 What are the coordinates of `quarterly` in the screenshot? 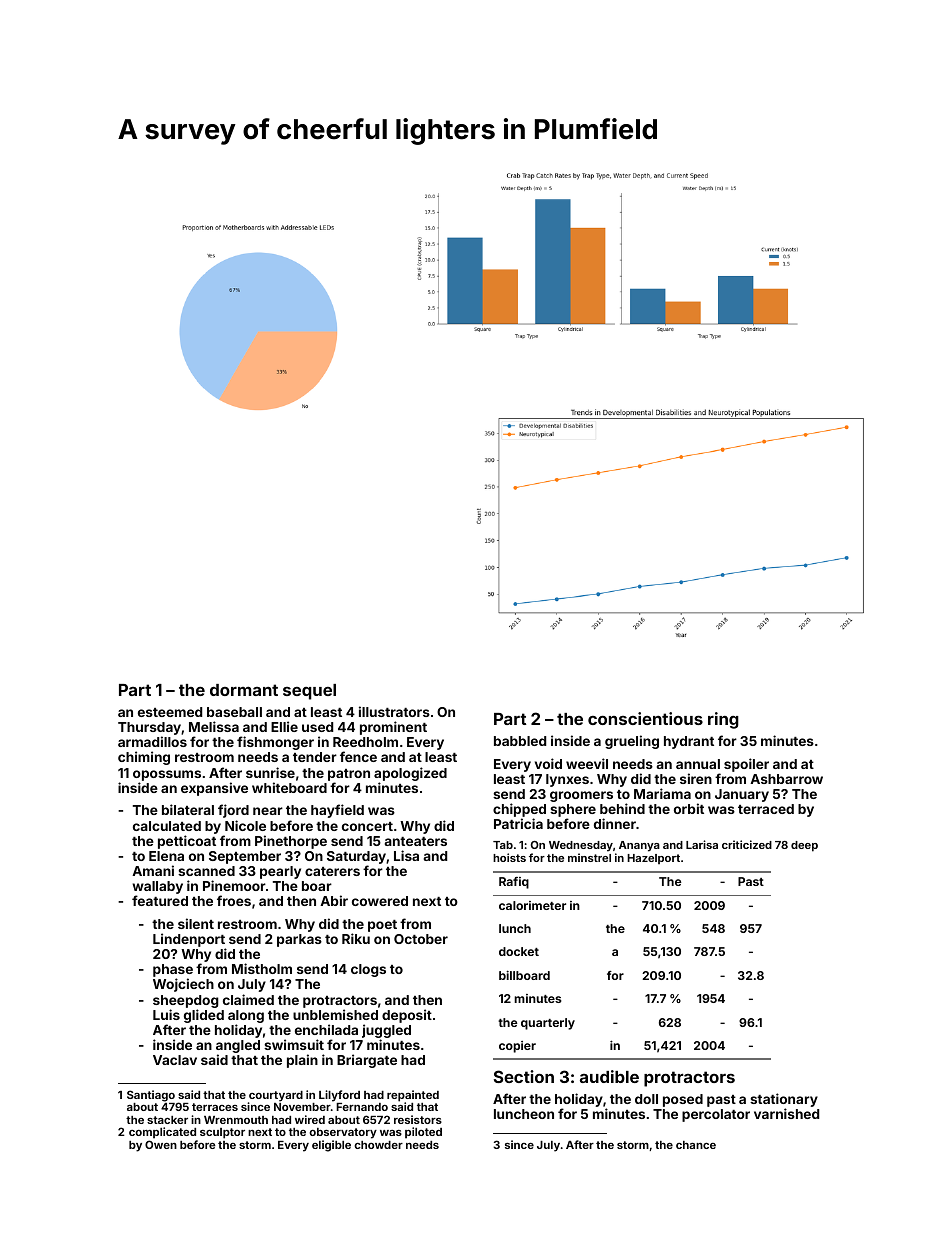 It's located at (548, 1024).
